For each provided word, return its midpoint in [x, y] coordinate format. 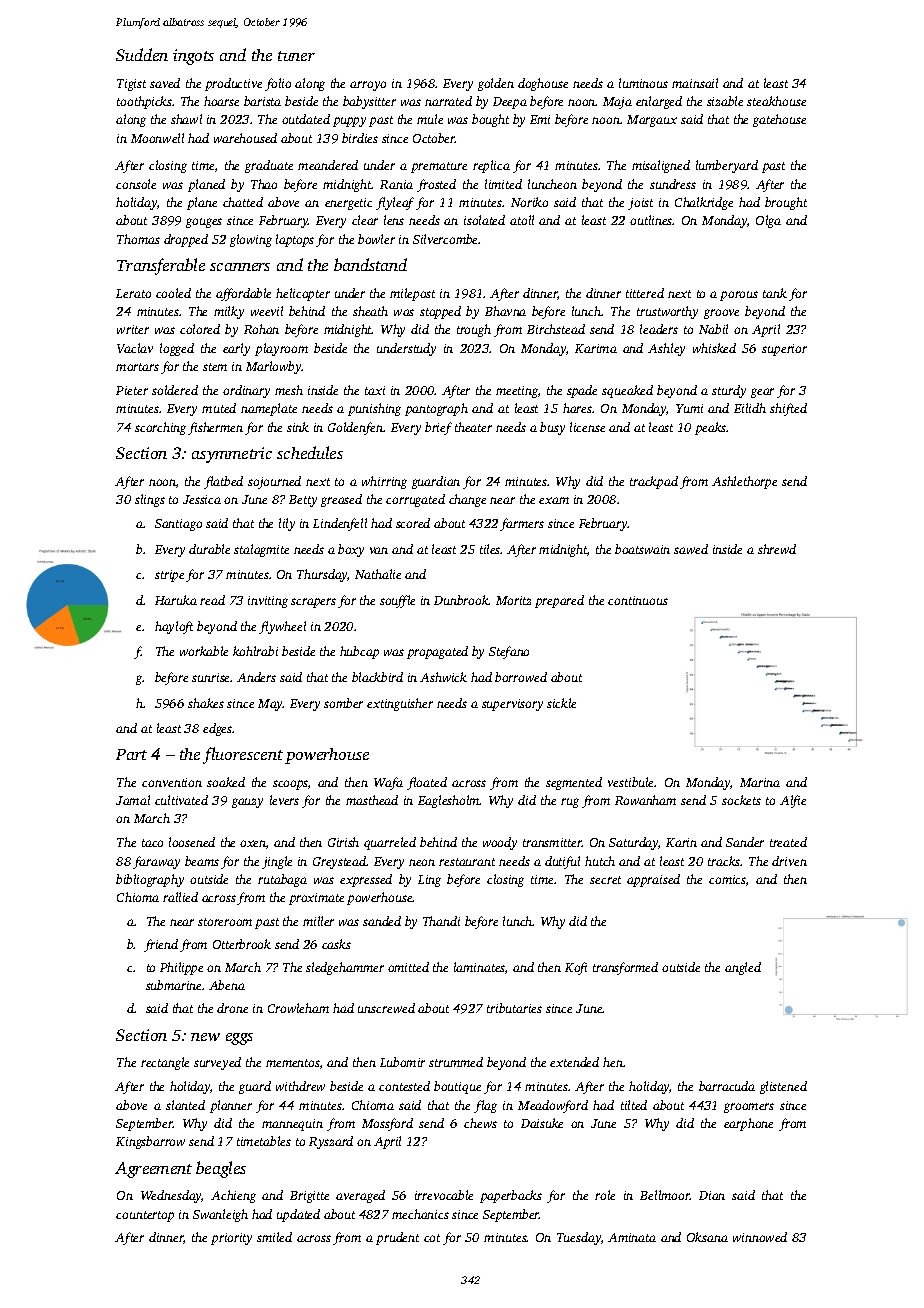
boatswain [642, 549]
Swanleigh [220, 1215]
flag [485, 1106]
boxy [351, 550]
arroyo [368, 86]
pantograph [436, 409]
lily [287, 524]
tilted [634, 1105]
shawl [186, 119]
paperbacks [511, 1196]
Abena [227, 985]
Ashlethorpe [744, 482]
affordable [243, 294]
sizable [725, 101]
